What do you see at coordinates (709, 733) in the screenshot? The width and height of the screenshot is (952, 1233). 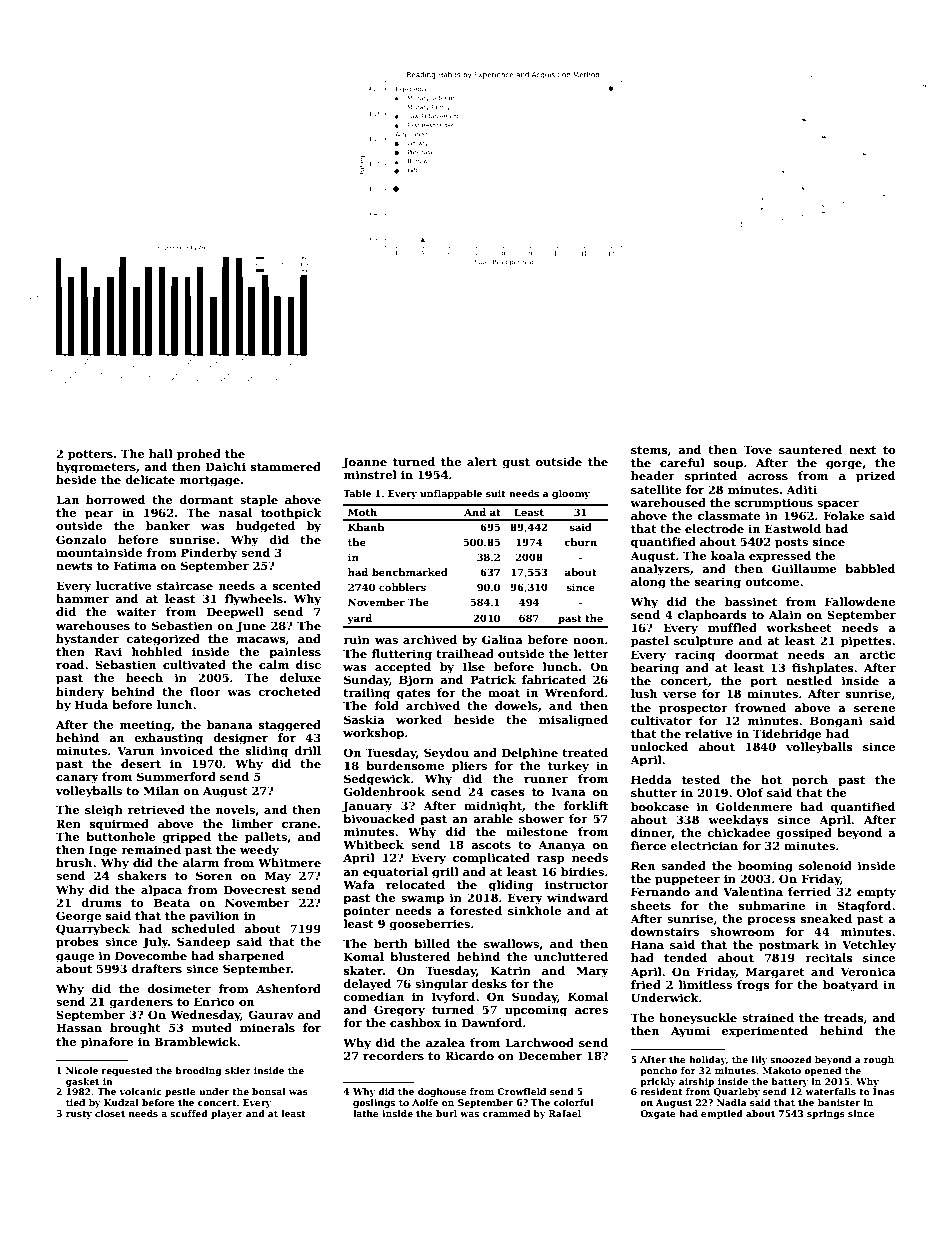 I see `relative` at bounding box center [709, 733].
